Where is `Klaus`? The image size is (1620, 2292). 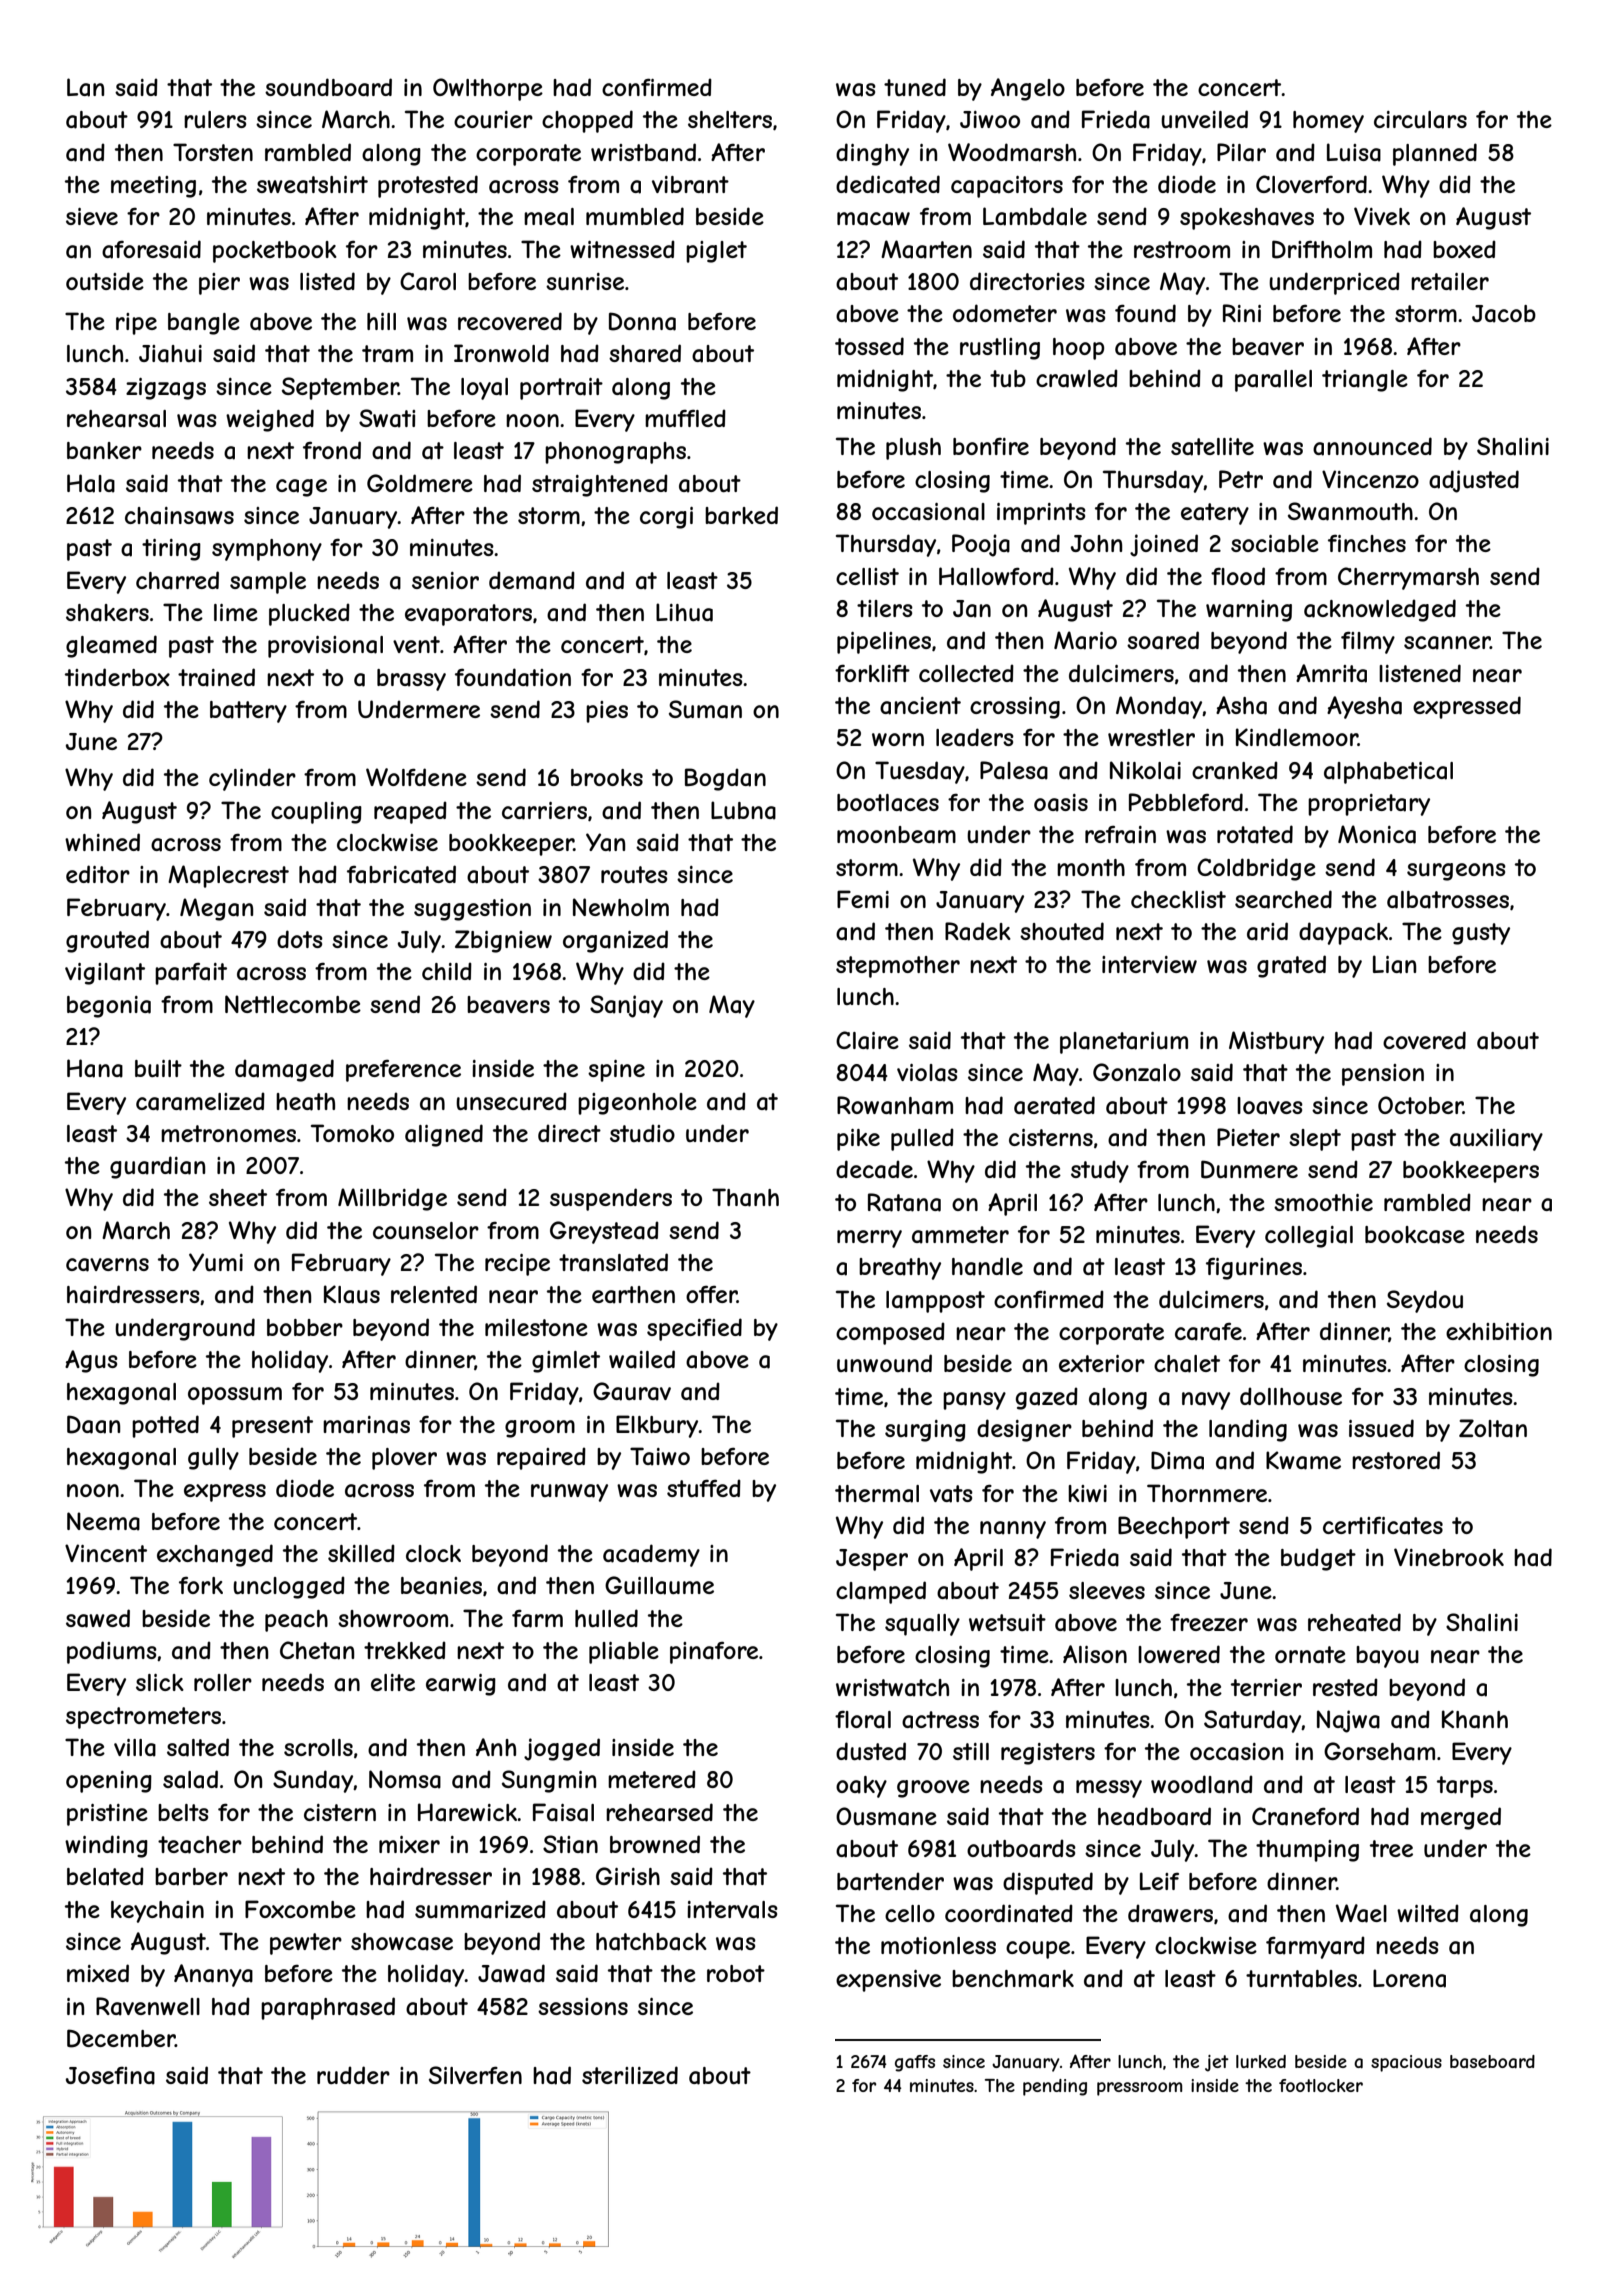 Klaus is located at coordinates (352, 1294).
